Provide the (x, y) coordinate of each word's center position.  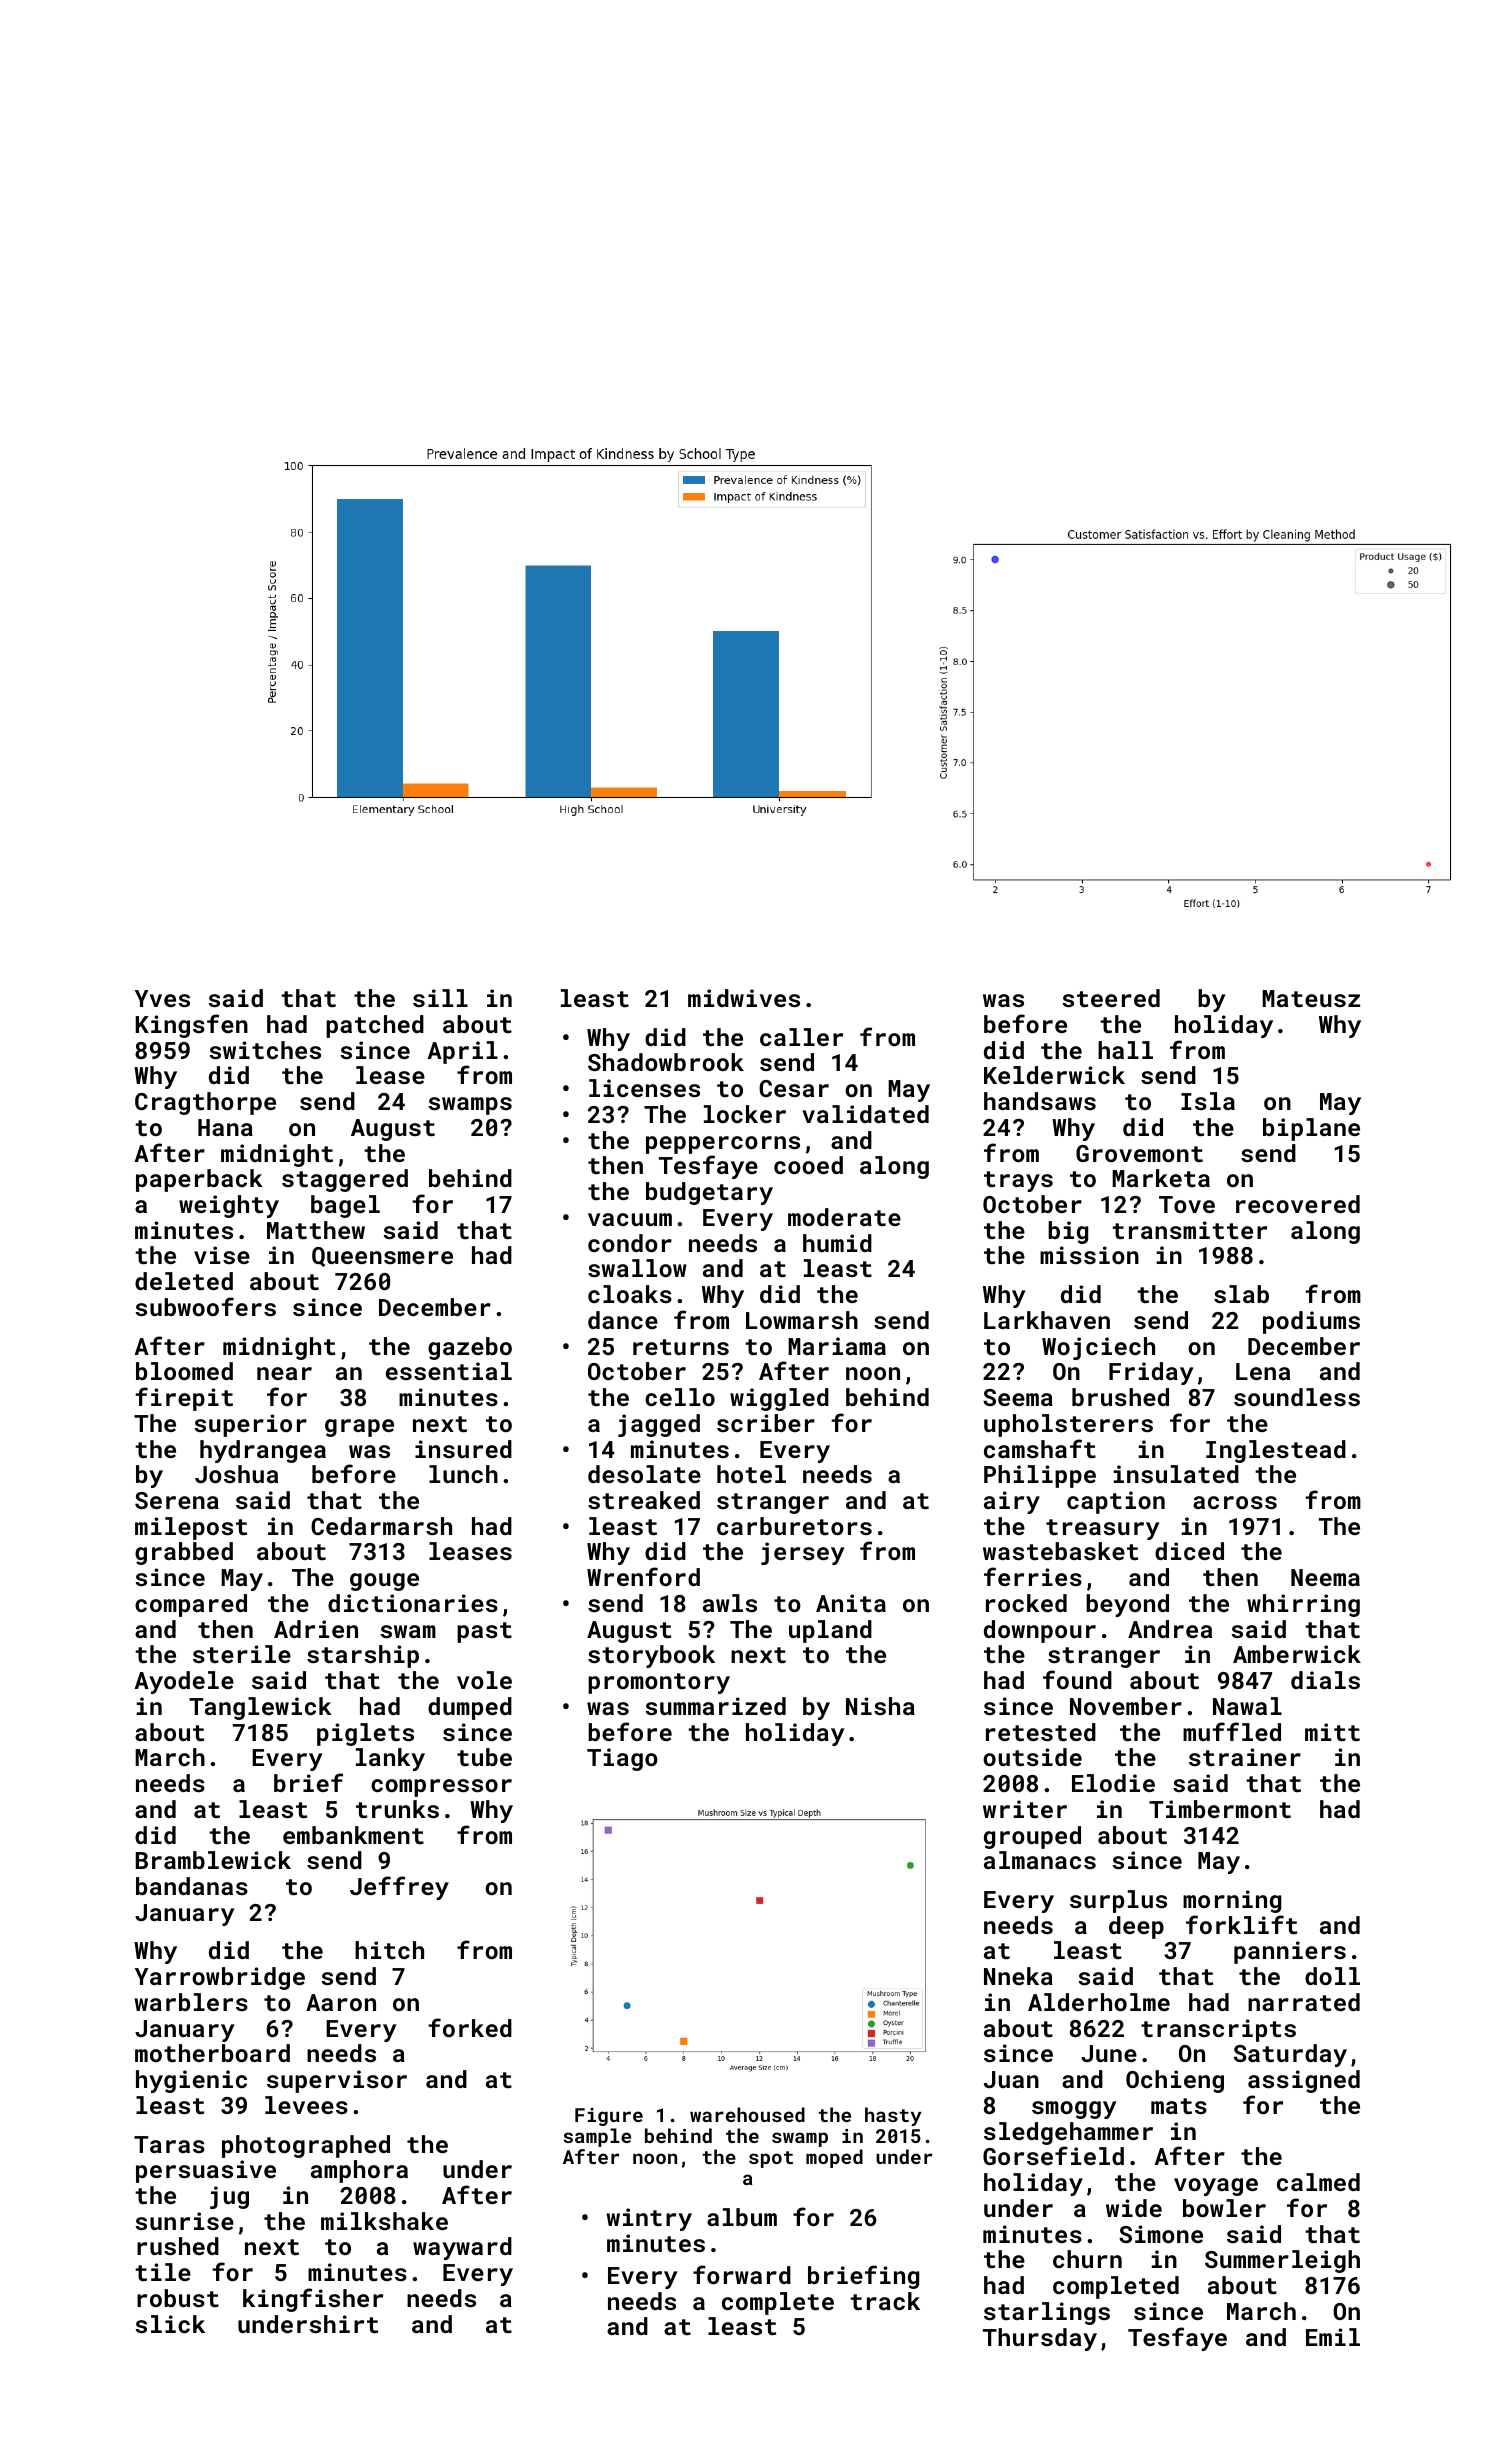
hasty (893, 2116)
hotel (751, 1474)
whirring (1303, 1605)
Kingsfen (192, 1026)
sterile (242, 1654)
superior (250, 1425)
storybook (651, 1656)
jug (229, 2197)
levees (306, 2105)
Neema (1325, 1577)
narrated (1304, 2002)
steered (1111, 998)
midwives (744, 998)
